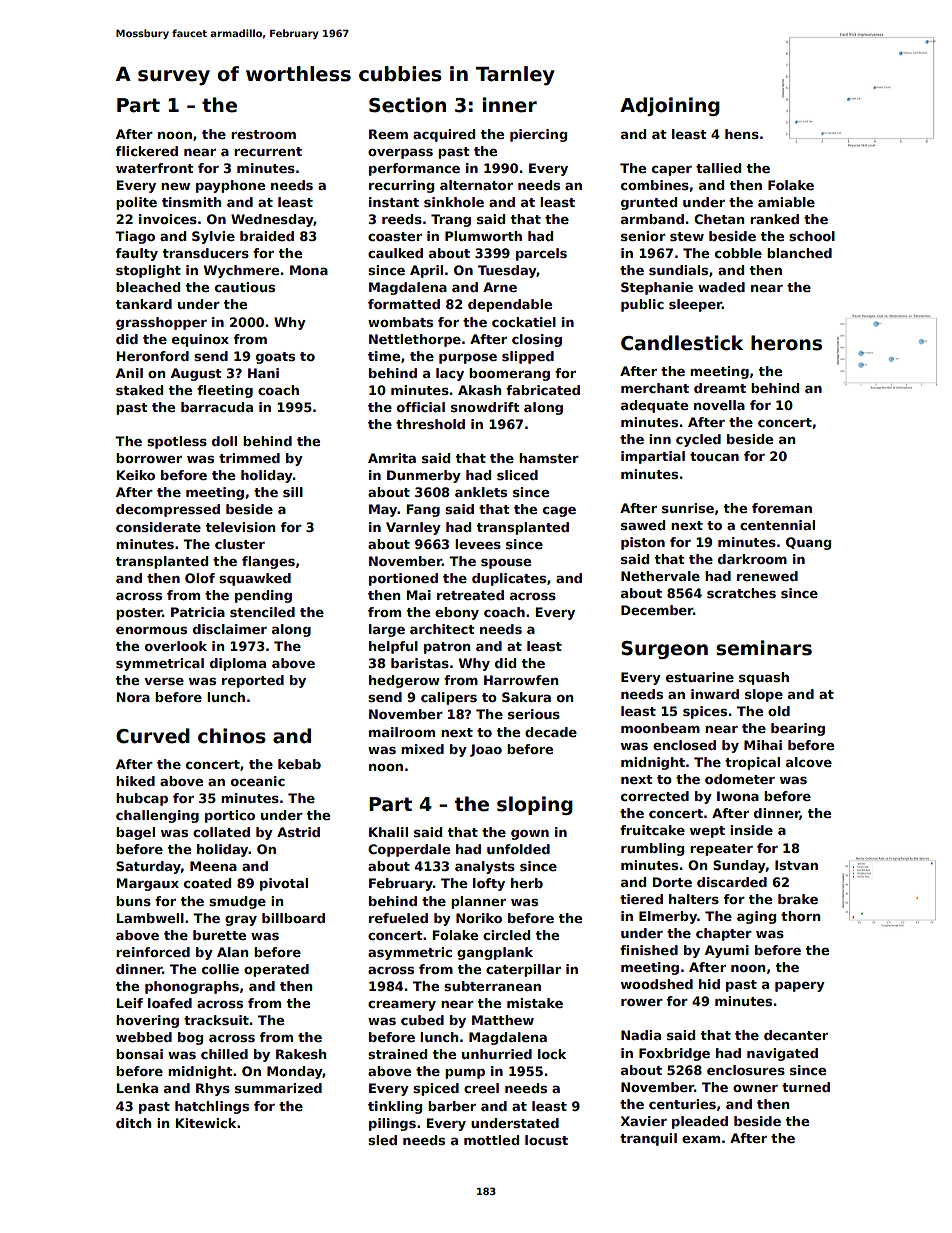  Describe the element at coordinates (382, 1140) in the page. I see `sled` at that location.
